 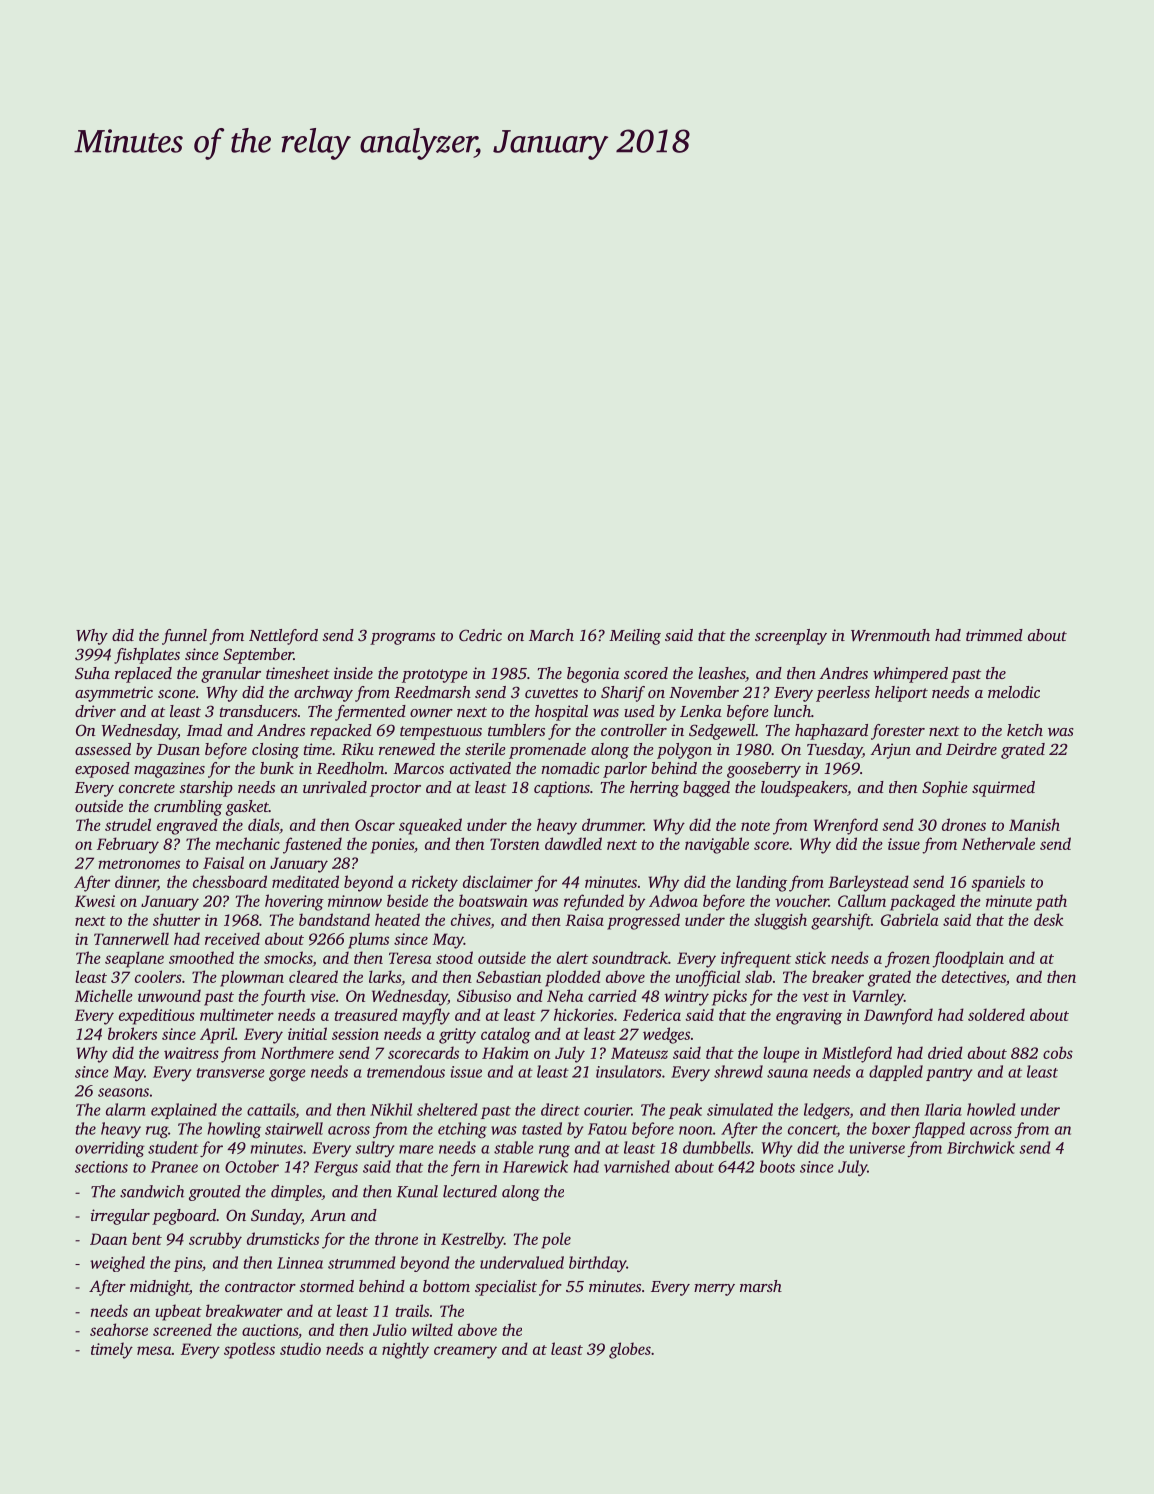 What do you see at coordinates (1058, 1052) in the screenshot?
I see `cobs` at bounding box center [1058, 1052].
